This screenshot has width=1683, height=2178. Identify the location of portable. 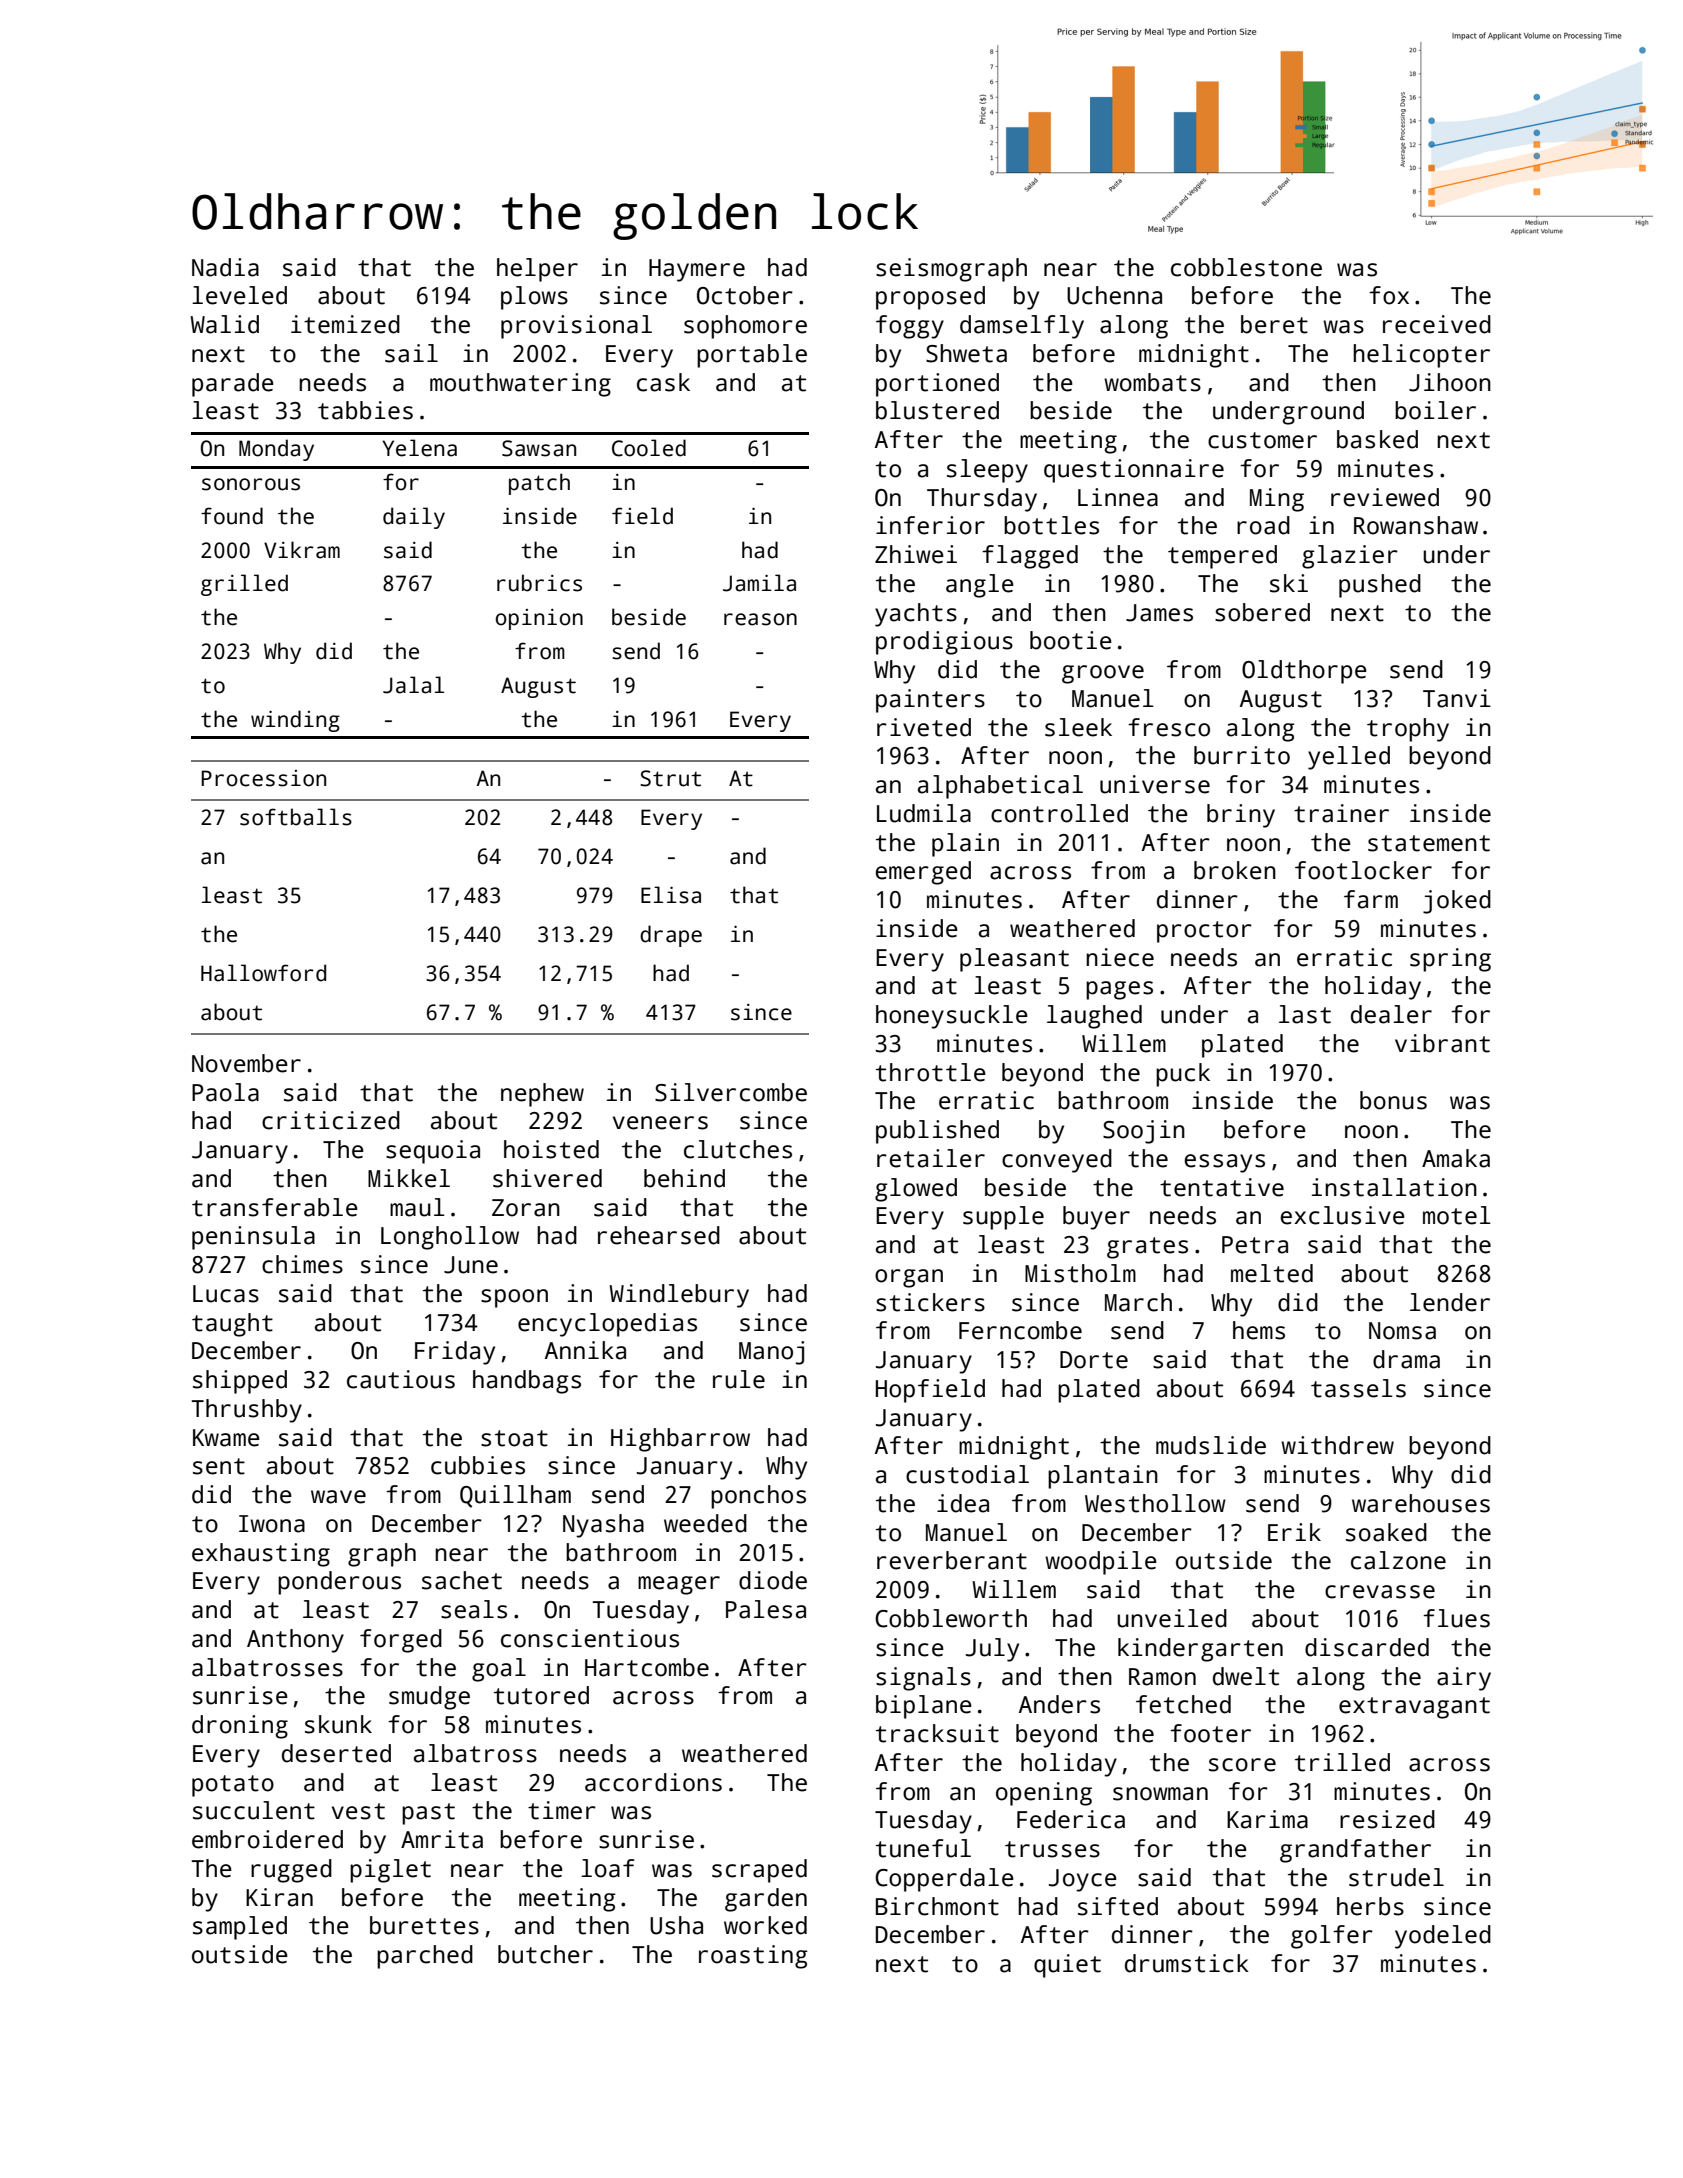
(752, 356).
